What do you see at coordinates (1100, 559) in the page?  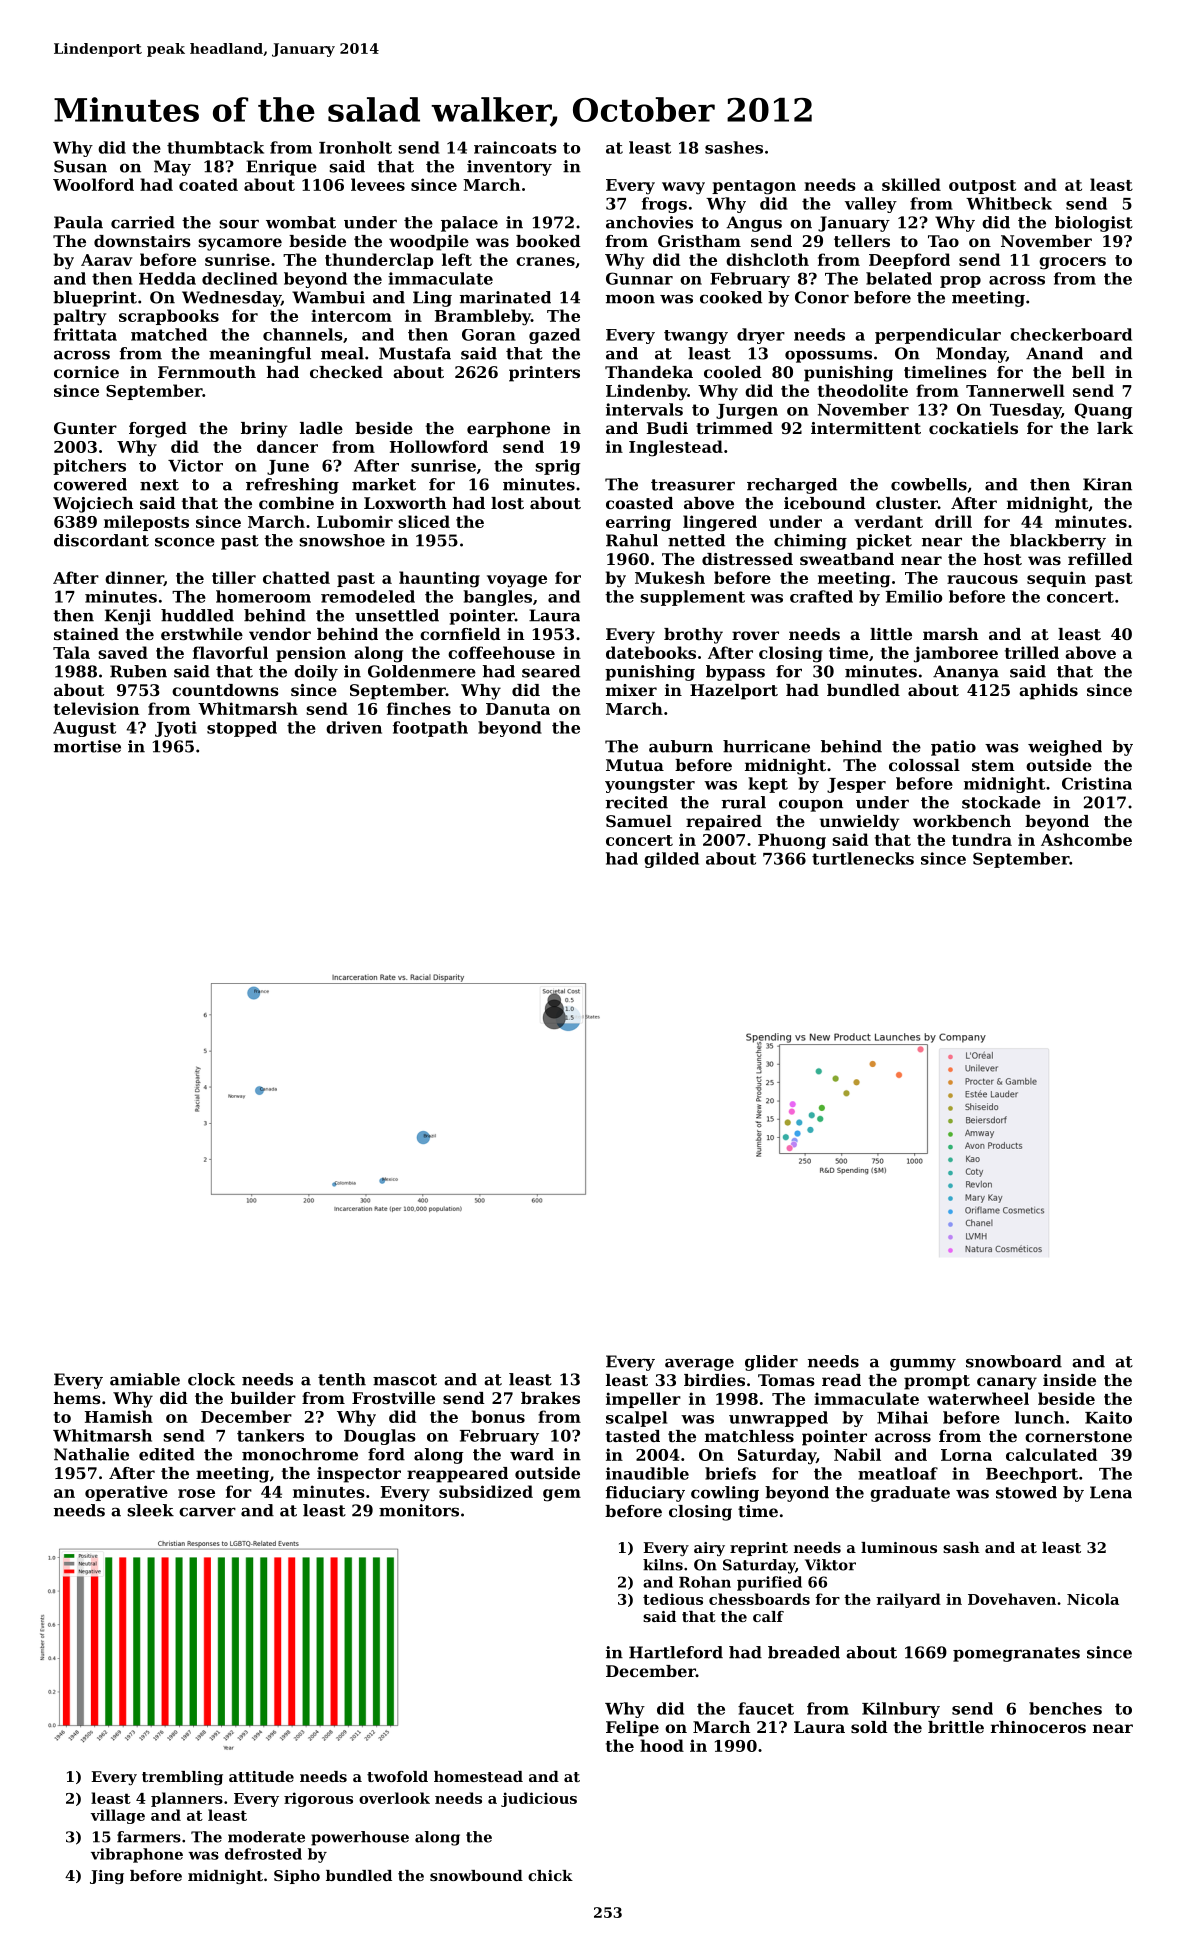 I see `refilled` at bounding box center [1100, 559].
